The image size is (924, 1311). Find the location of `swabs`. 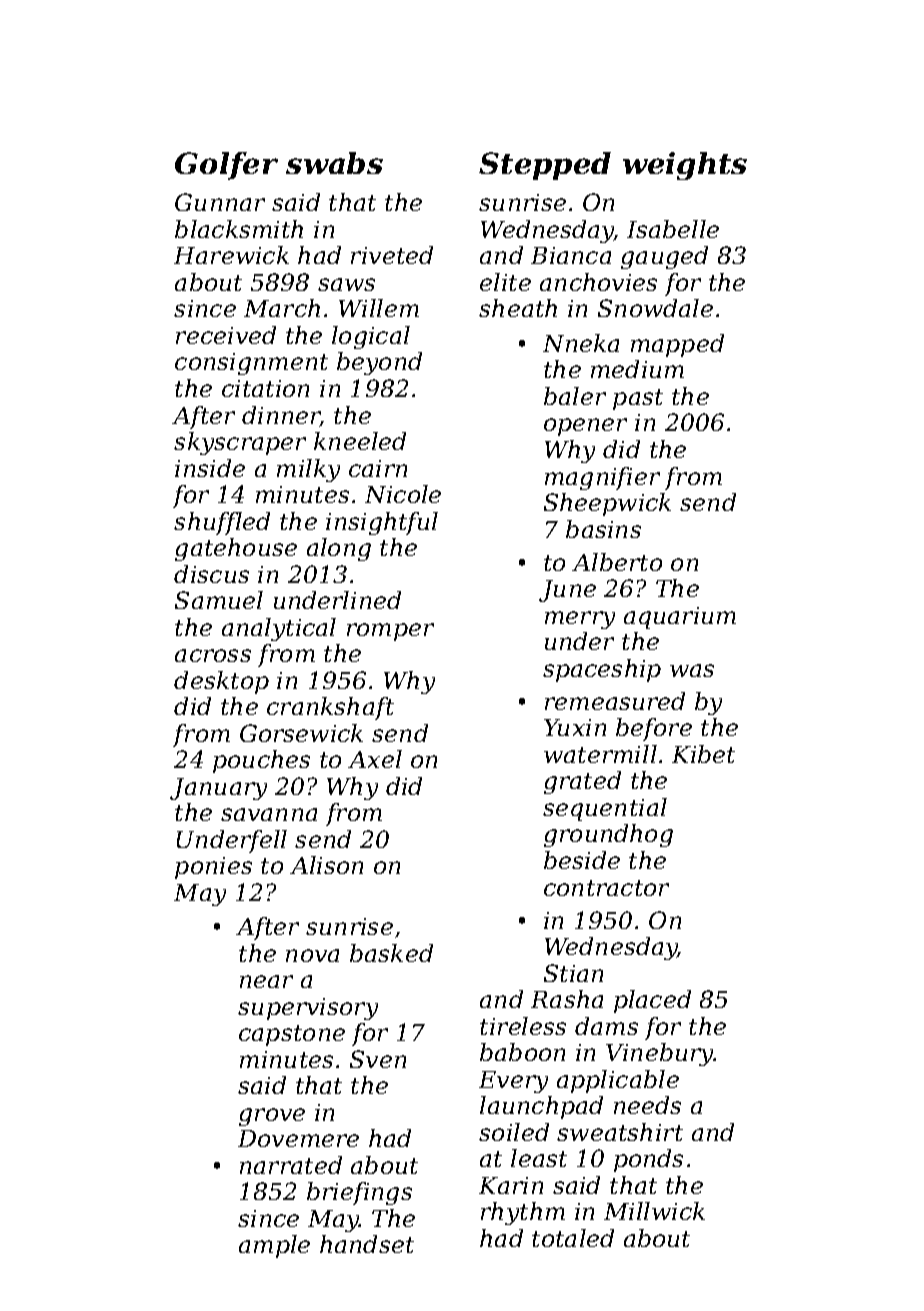

swabs is located at coordinates (334, 163).
